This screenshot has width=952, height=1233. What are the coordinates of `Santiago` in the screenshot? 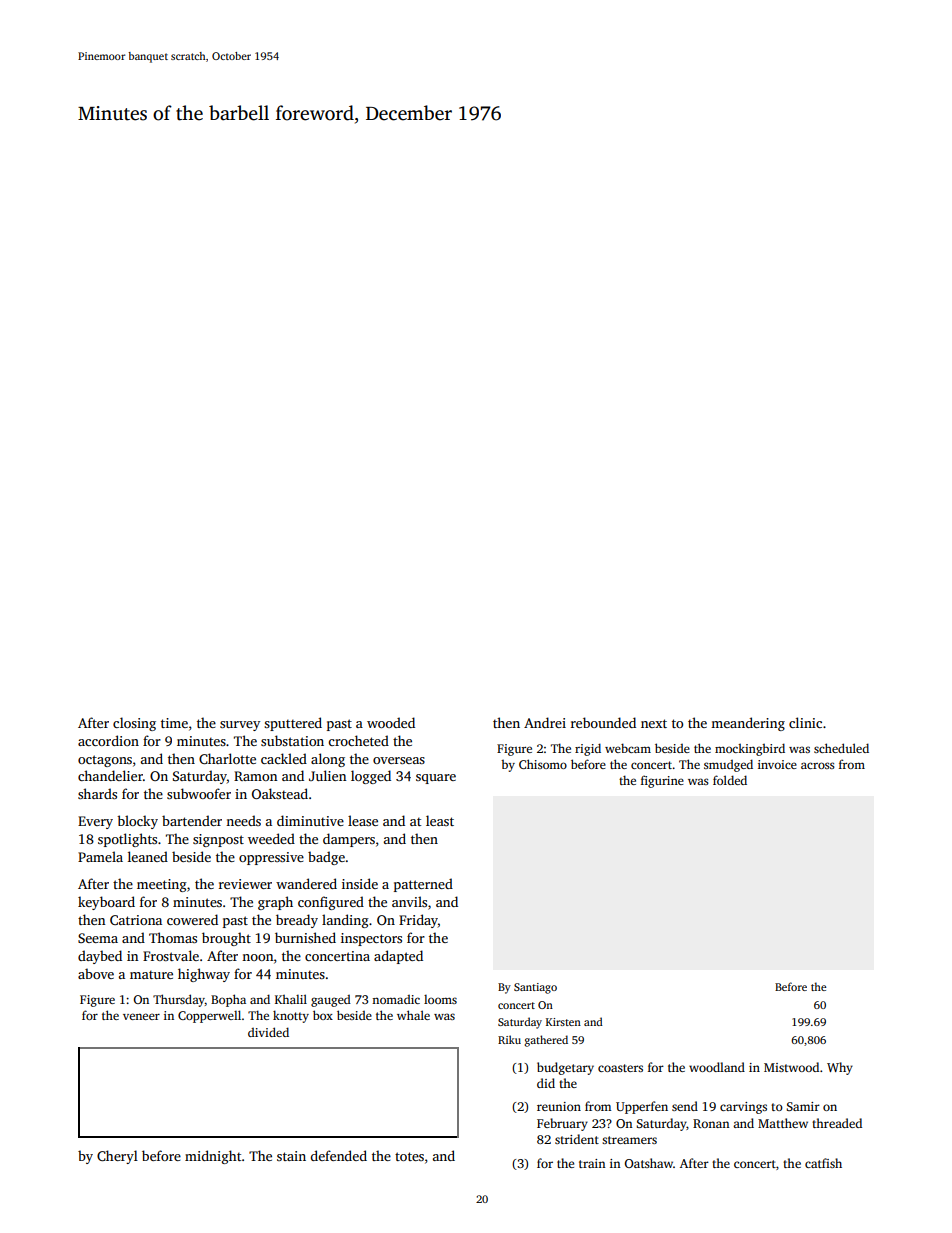 It's located at (535, 988).
